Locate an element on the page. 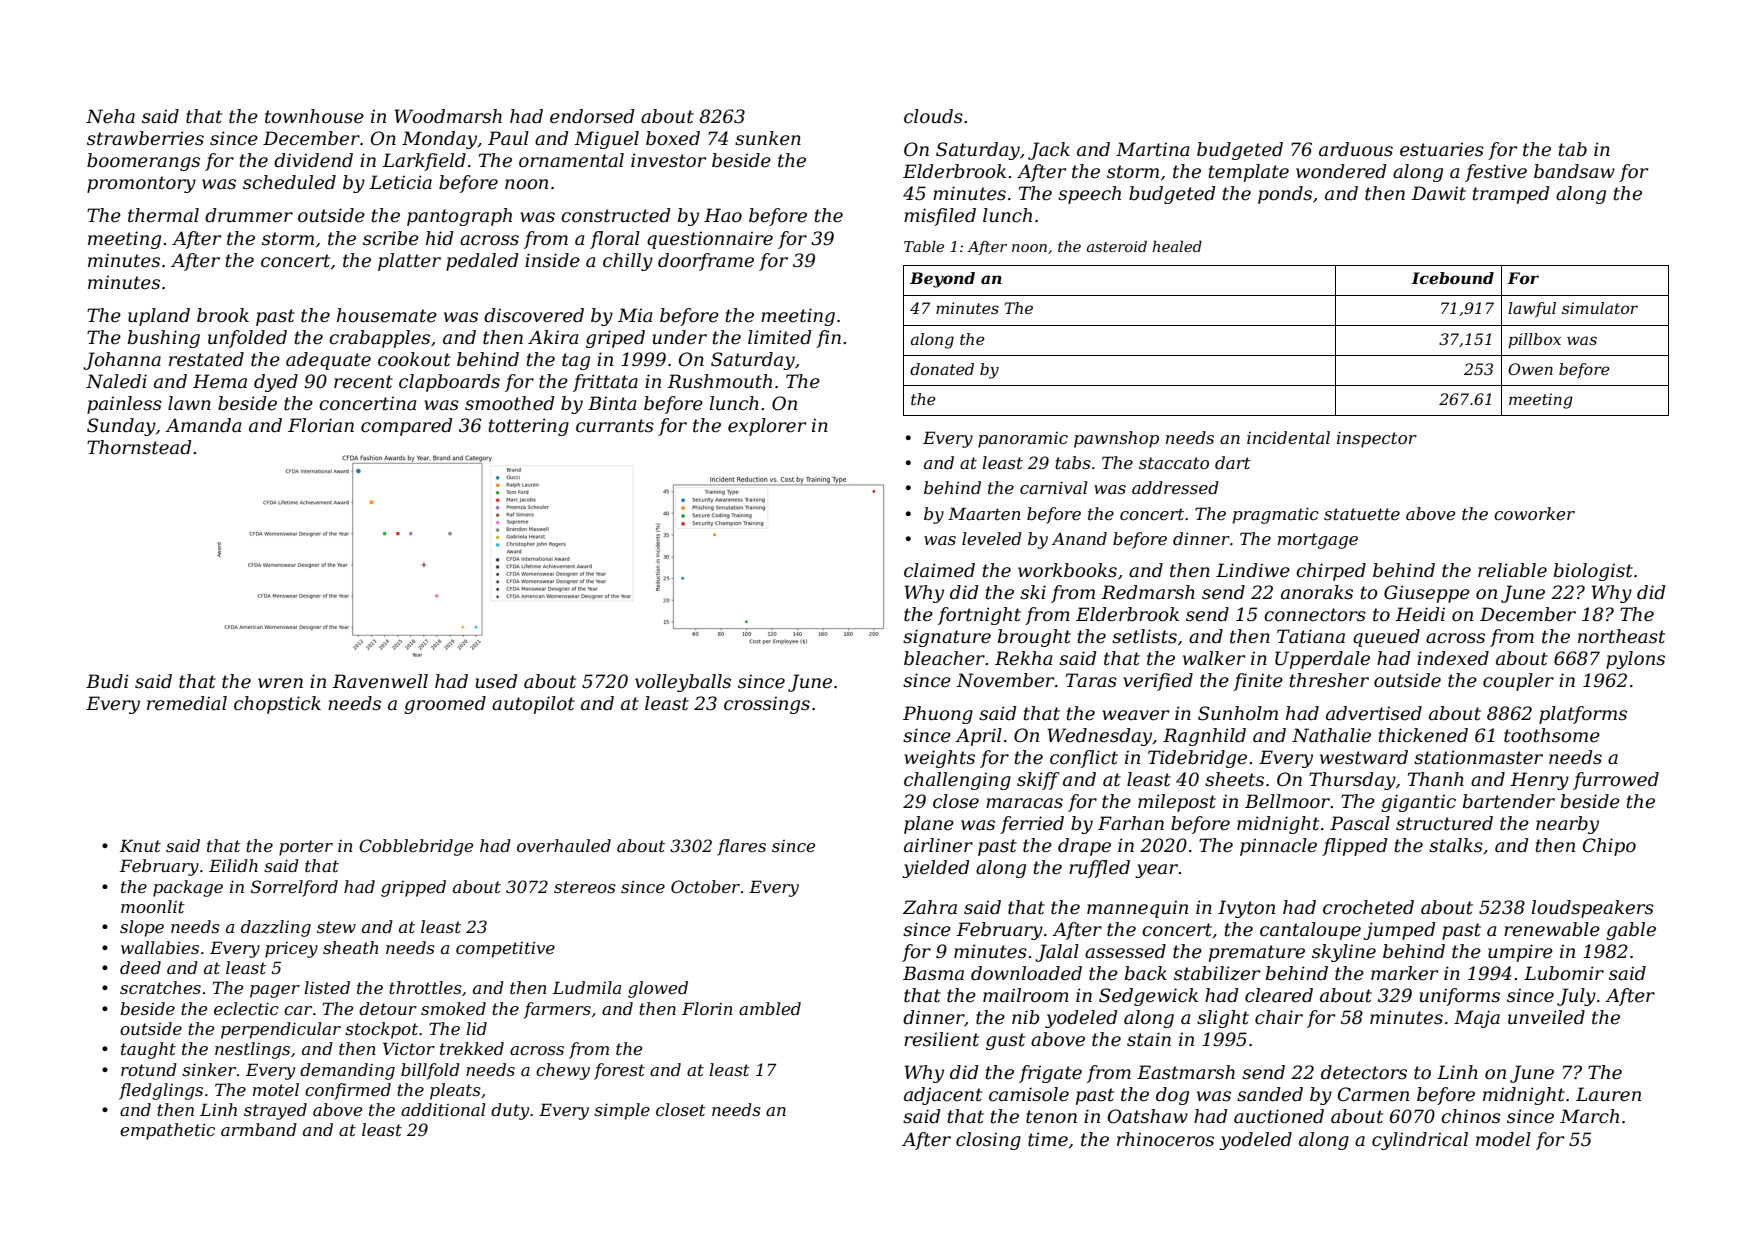  armband is located at coordinates (259, 1129).
